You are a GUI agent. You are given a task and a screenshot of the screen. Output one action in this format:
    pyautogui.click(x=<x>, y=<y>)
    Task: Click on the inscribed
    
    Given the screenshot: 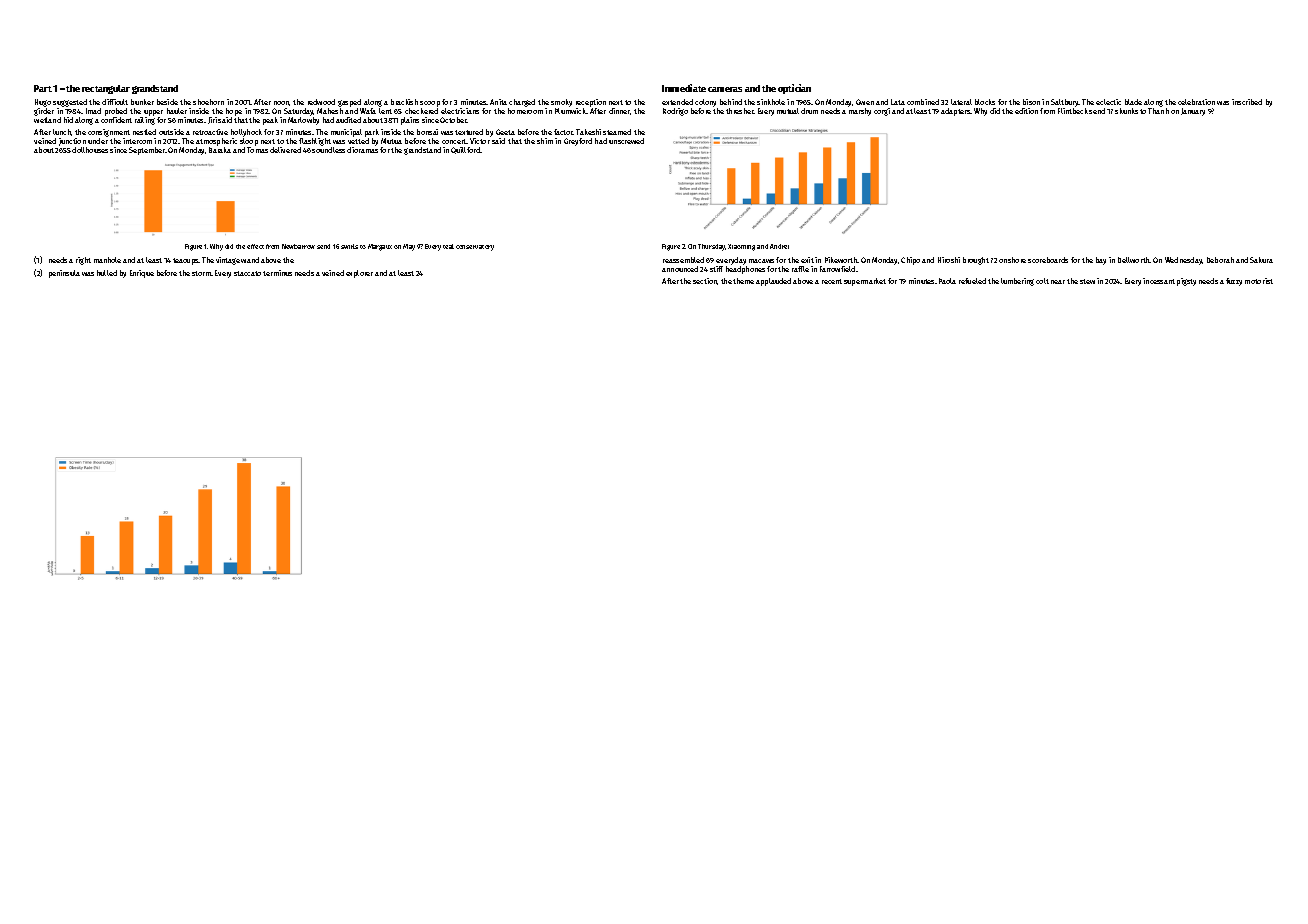 What is the action you would take?
    pyautogui.click(x=1247, y=102)
